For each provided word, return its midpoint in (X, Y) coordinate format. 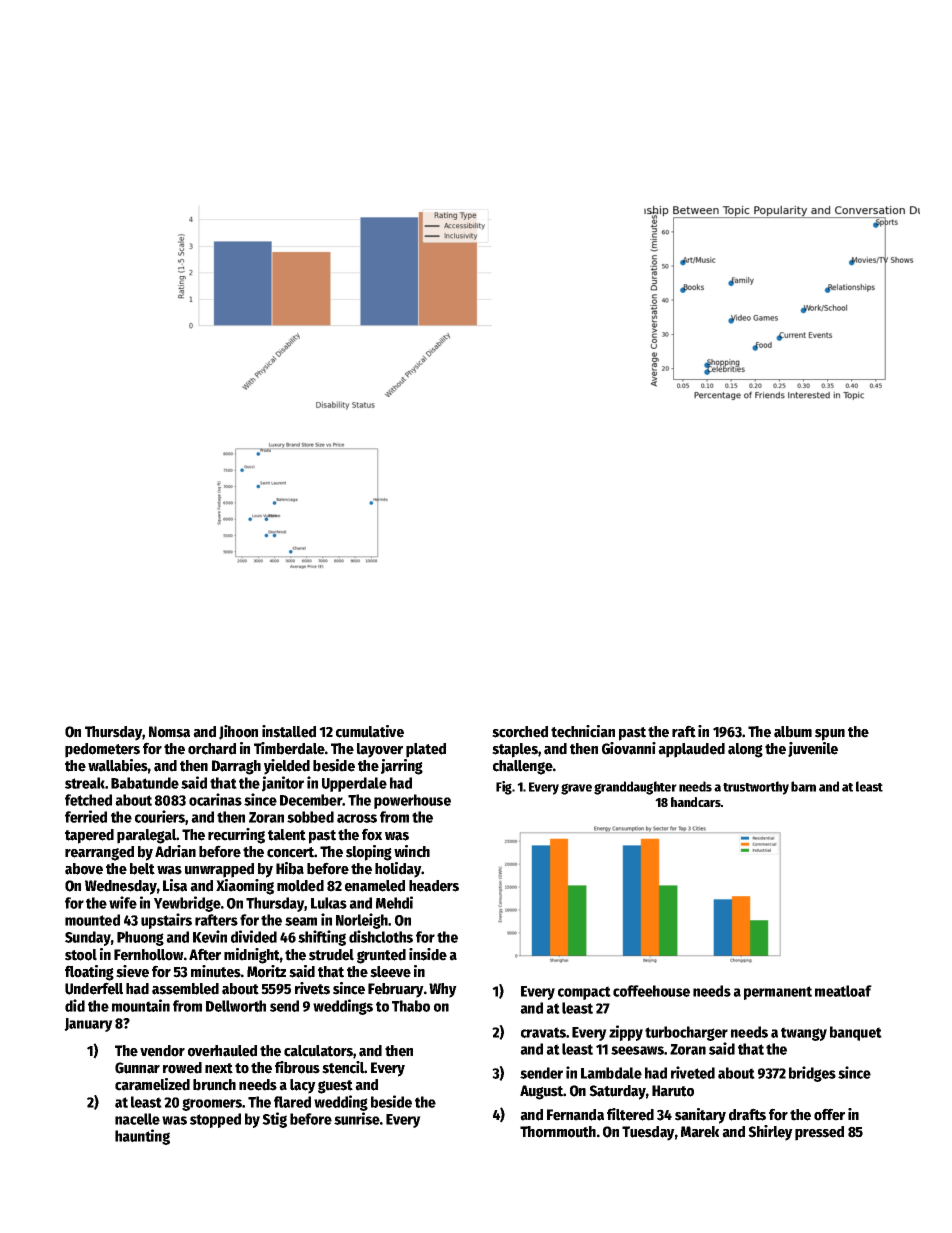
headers (434, 886)
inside (428, 954)
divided (254, 936)
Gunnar (137, 1068)
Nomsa (169, 732)
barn (803, 786)
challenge (523, 767)
